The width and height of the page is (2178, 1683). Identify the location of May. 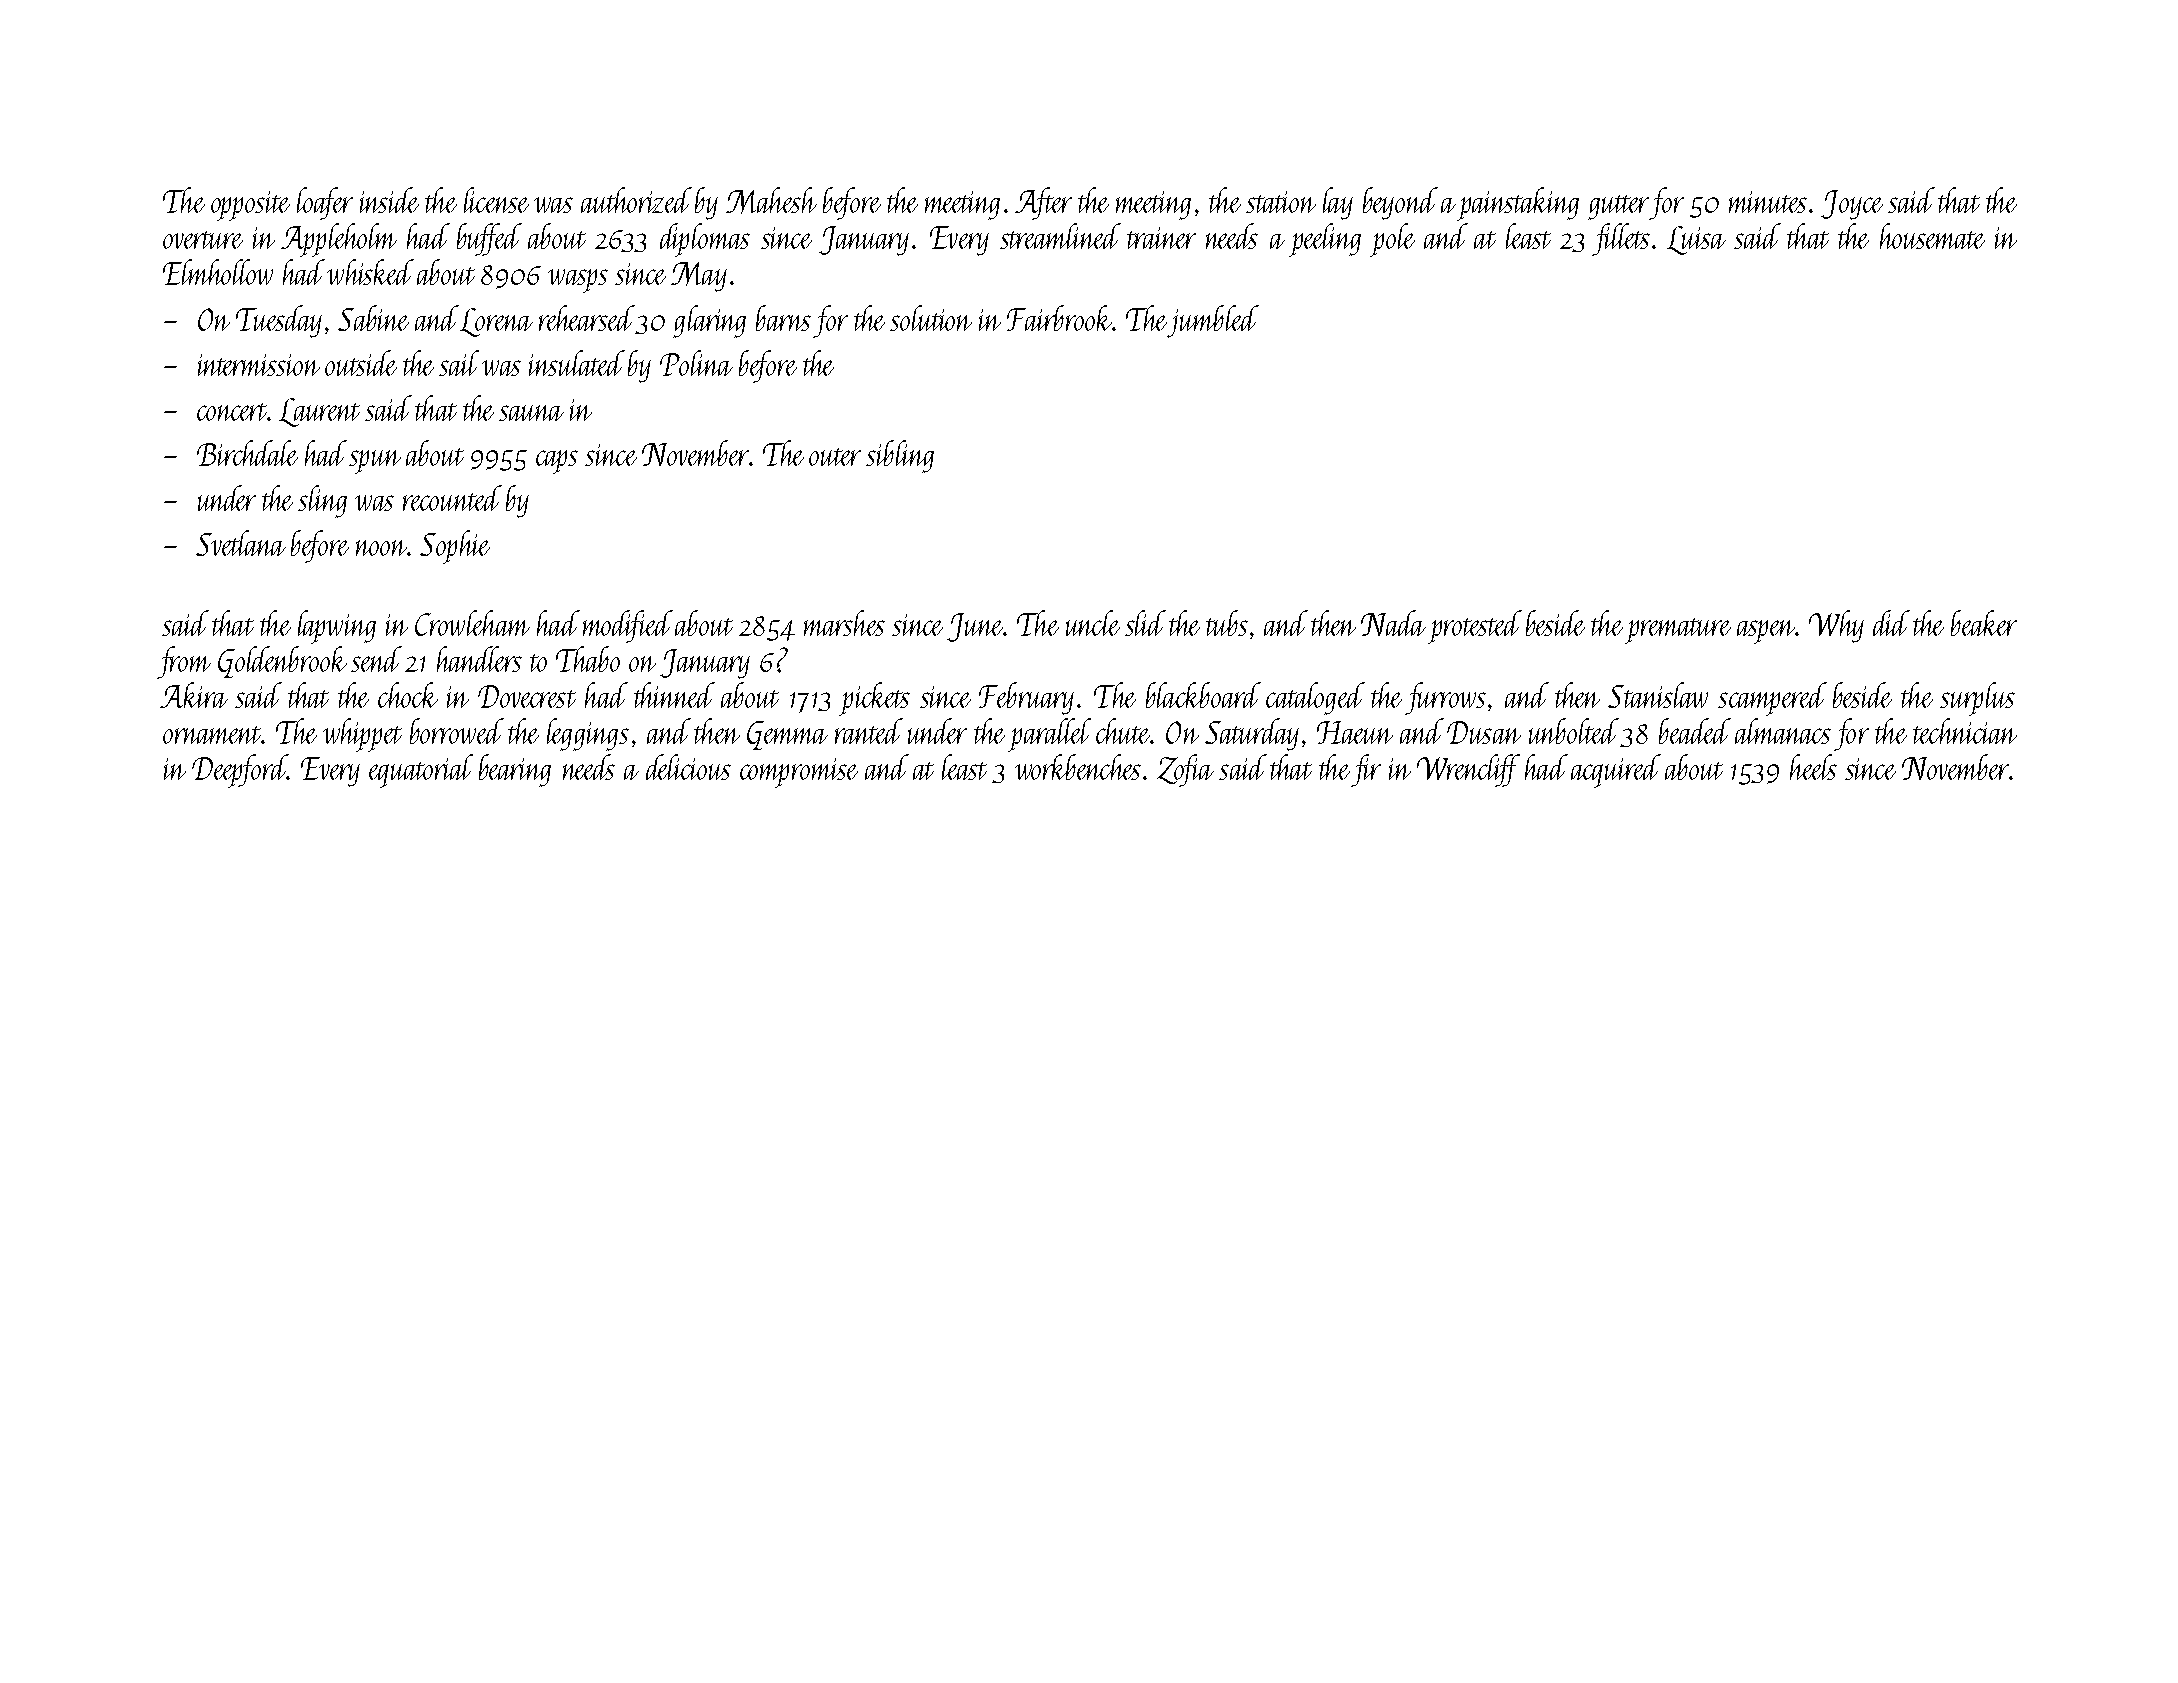
(699, 277).
